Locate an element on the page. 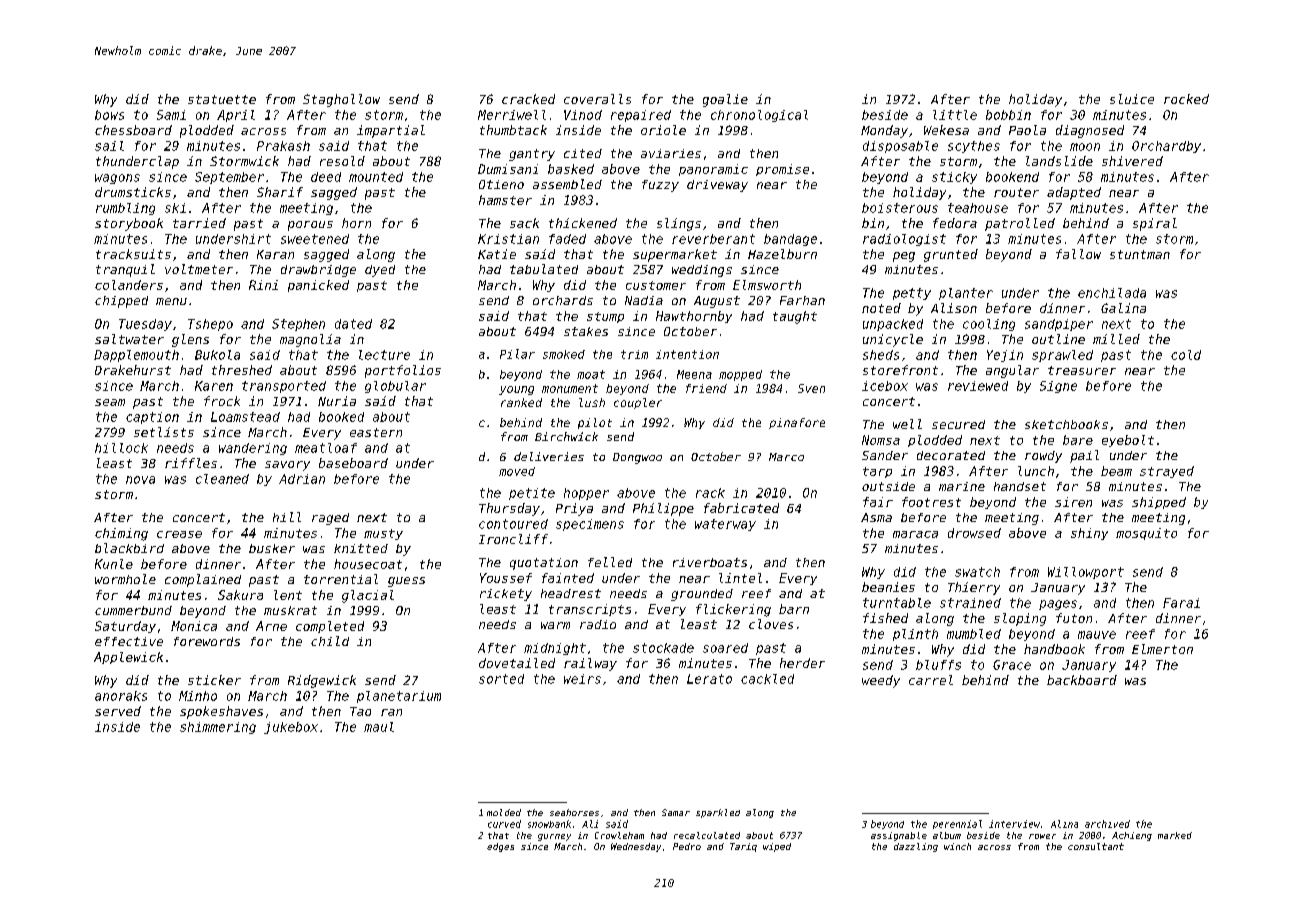  shimmering is located at coordinates (218, 728).
